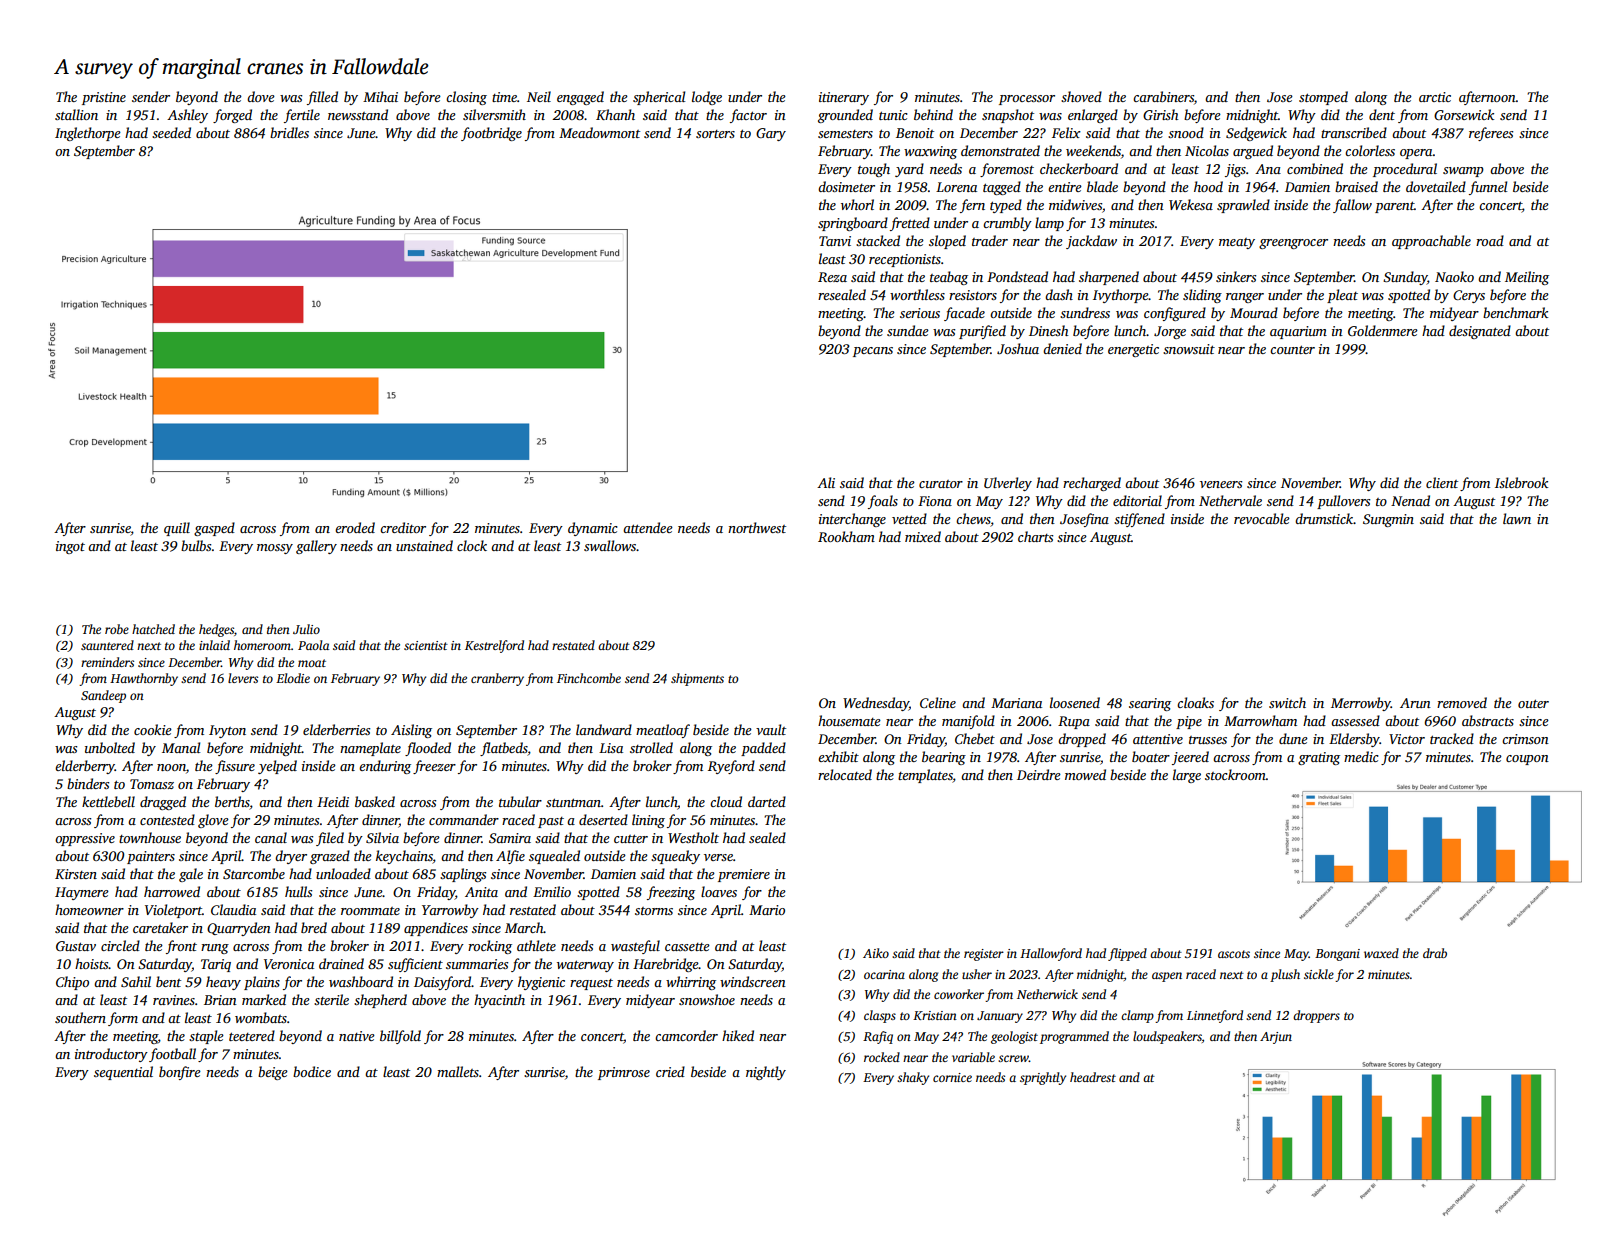 This screenshot has width=1604, height=1240. What do you see at coordinates (659, 98) in the screenshot?
I see `spherical` at bounding box center [659, 98].
